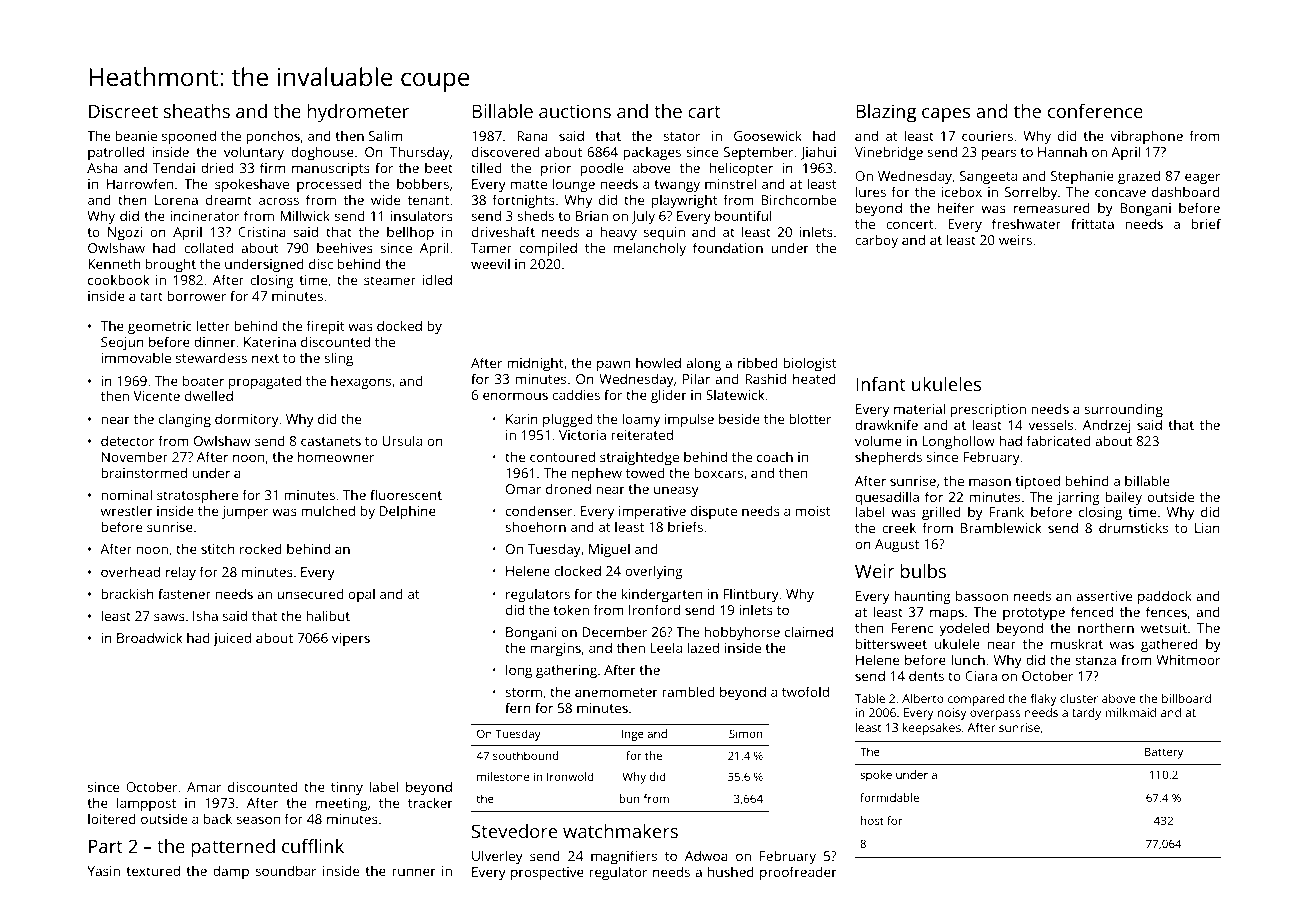 The image size is (1308, 924). What do you see at coordinates (1092, 223) in the screenshot?
I see `frittata` at bounding box center [1092, 223].
